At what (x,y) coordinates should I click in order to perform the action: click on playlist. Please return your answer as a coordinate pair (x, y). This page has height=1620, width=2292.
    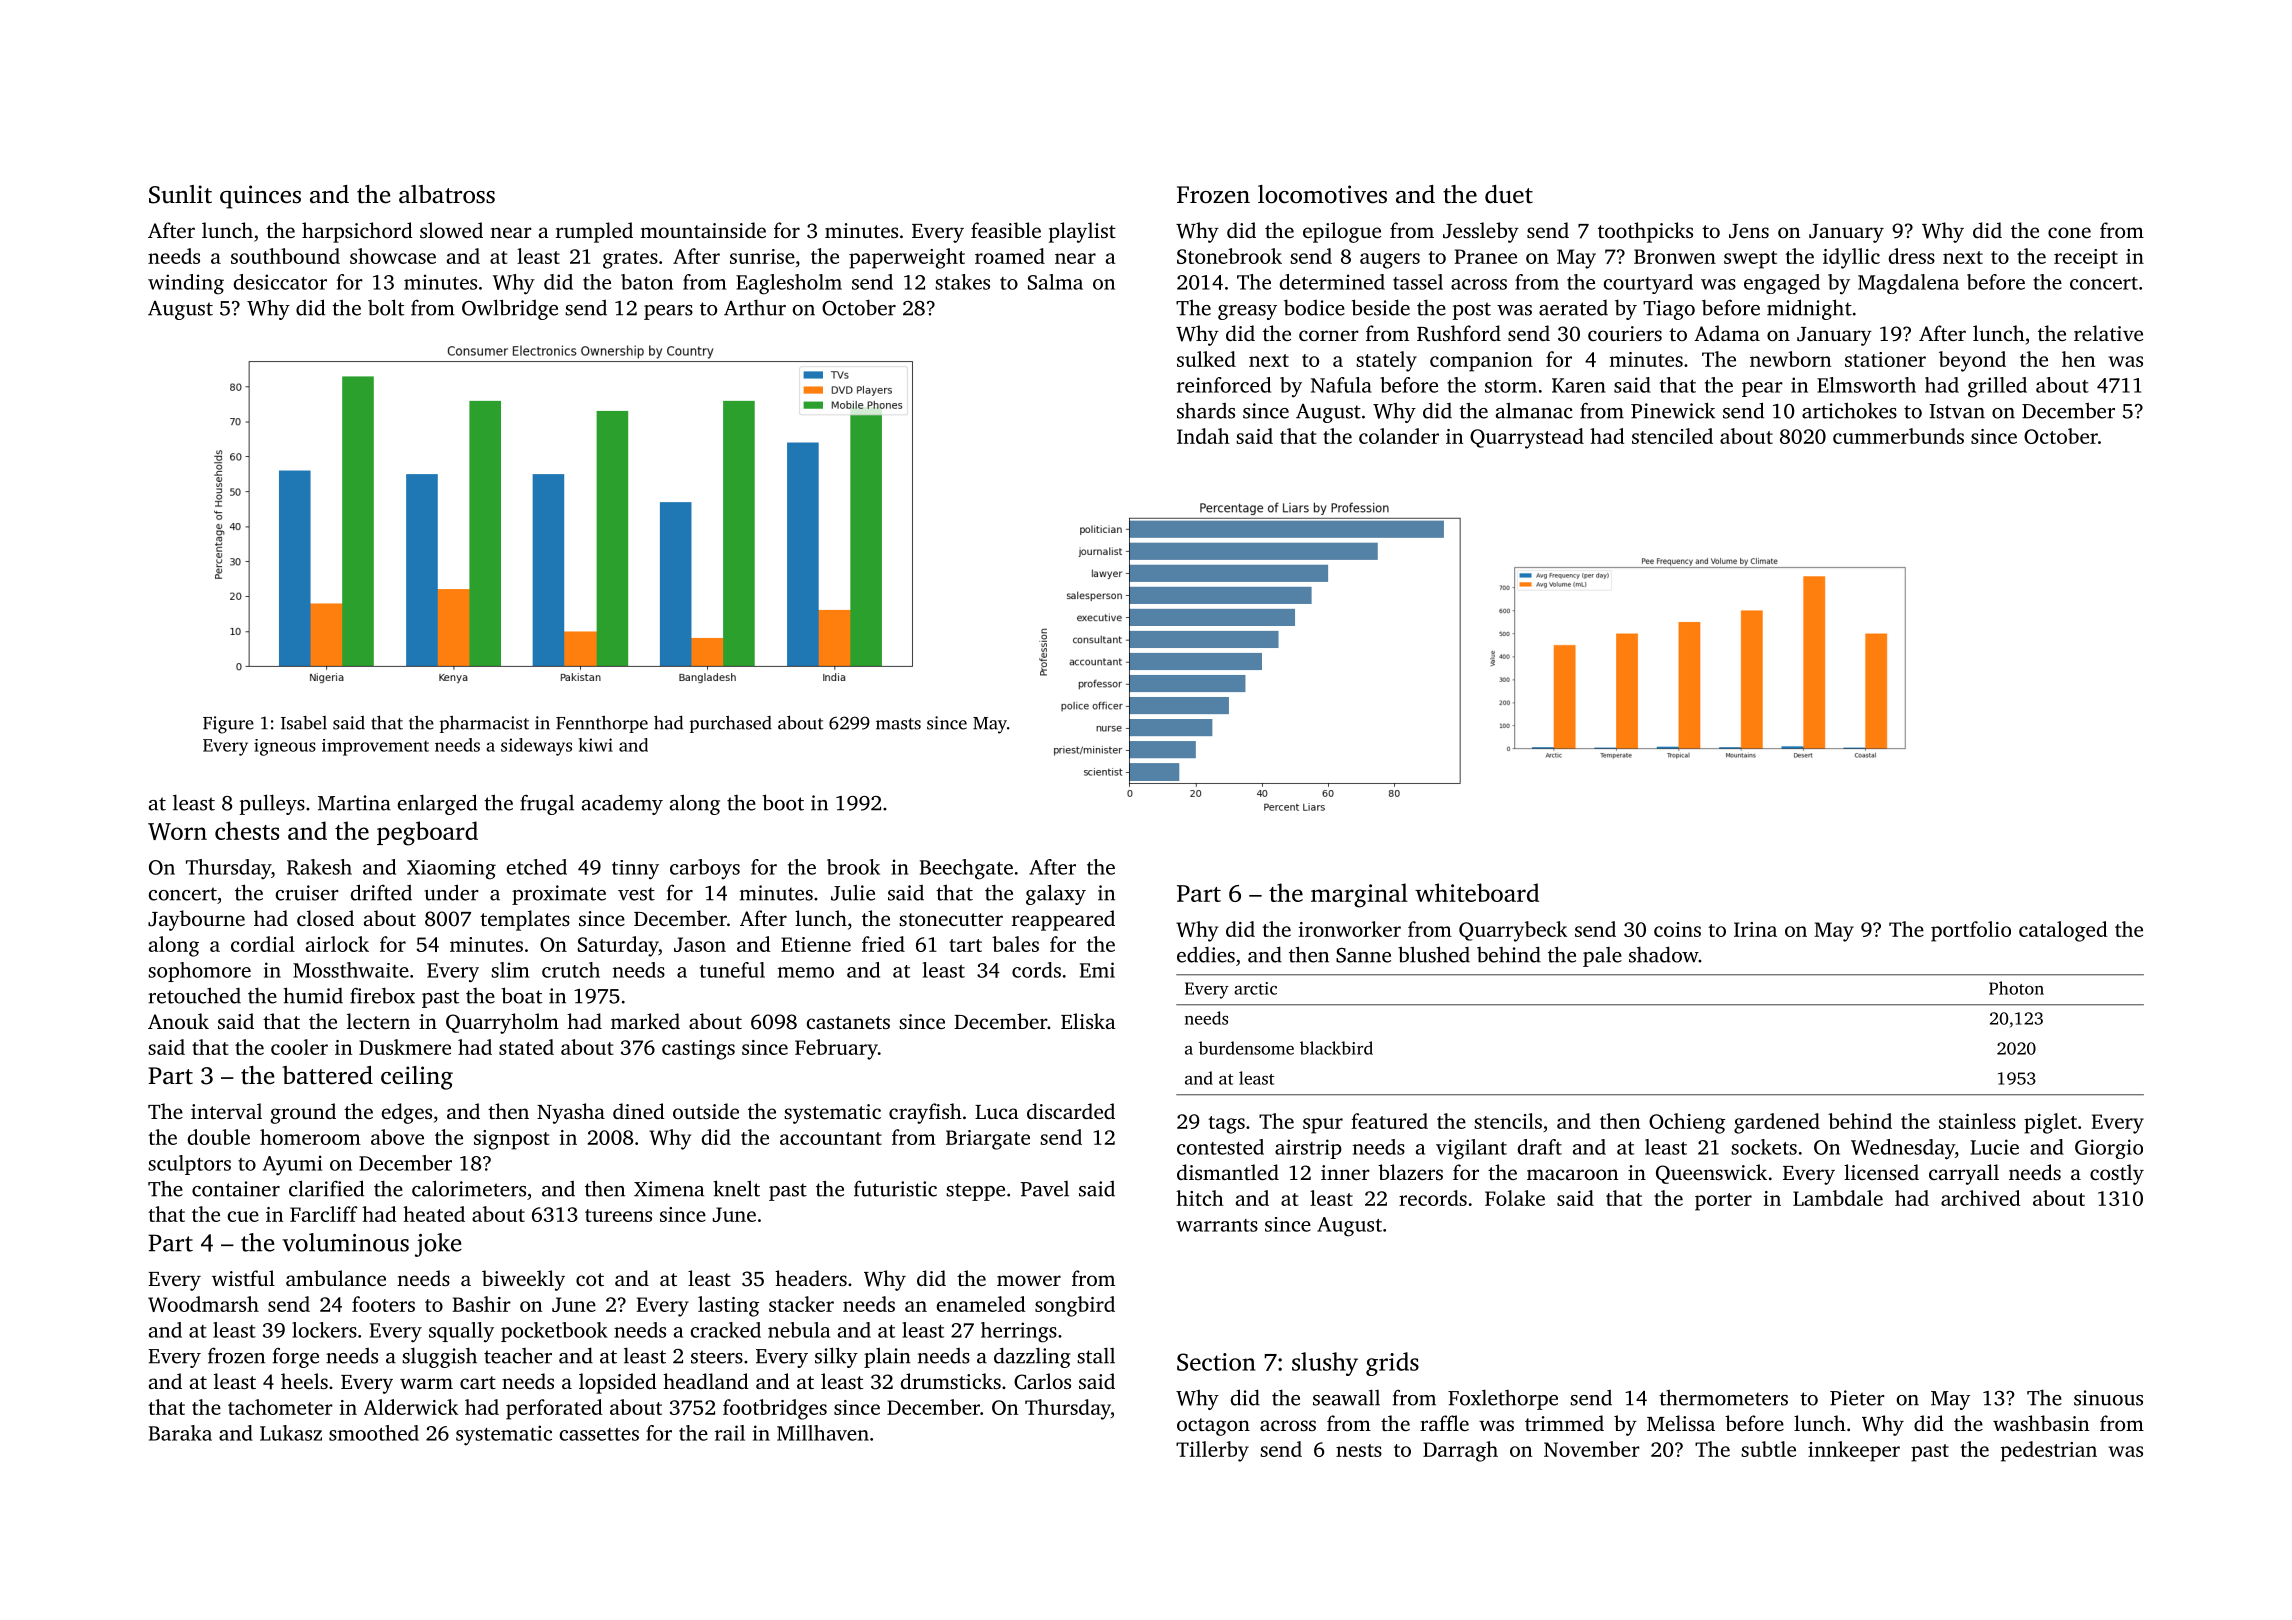
    Looking at the image, I should click on (1082, 232).
